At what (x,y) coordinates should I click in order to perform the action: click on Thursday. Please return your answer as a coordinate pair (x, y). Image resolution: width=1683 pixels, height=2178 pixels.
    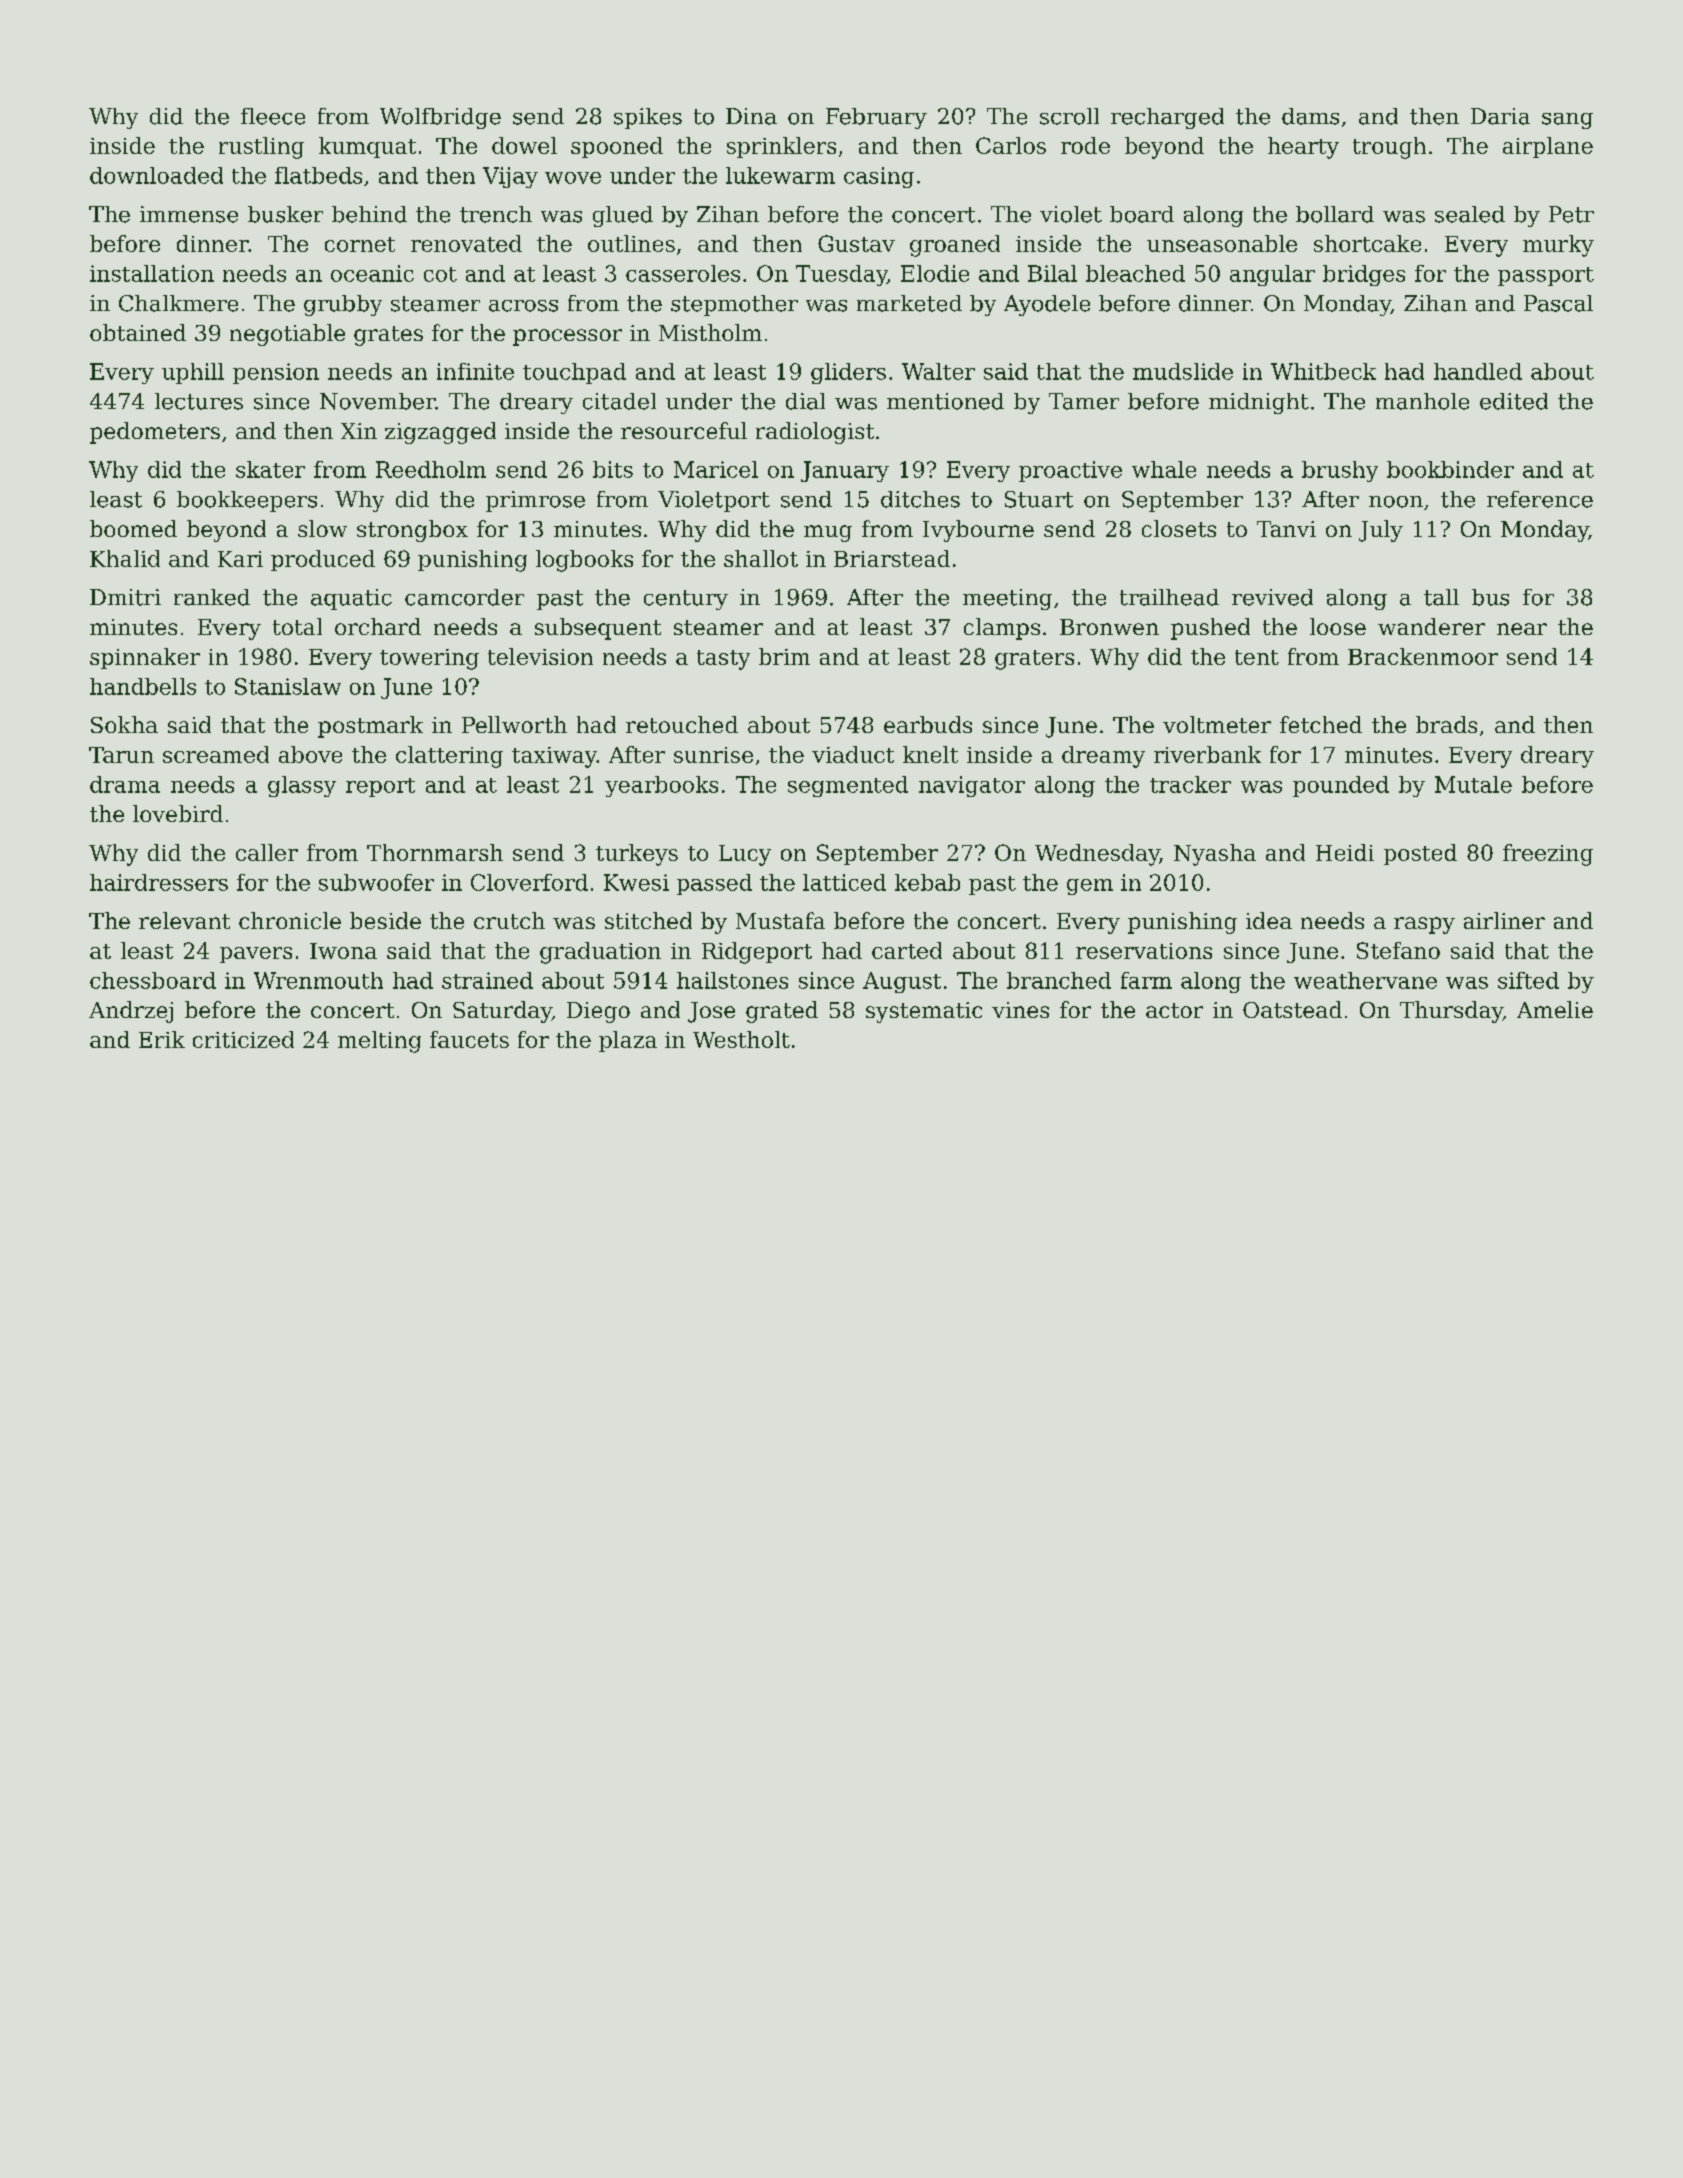
    Looking at the image, I should click on (1451, 1012).
